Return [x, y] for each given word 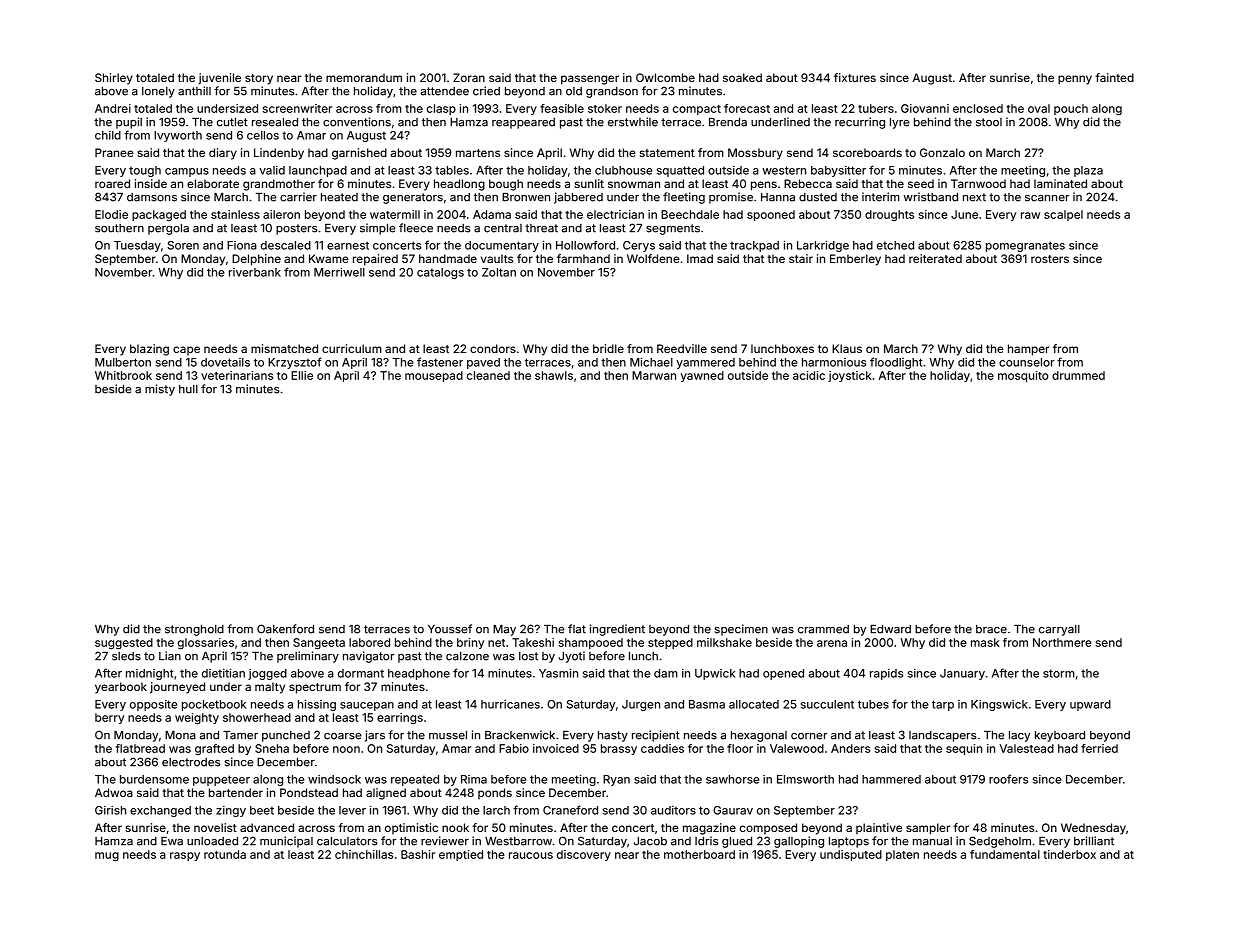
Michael [651, 362]
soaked [742, 77]
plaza [1088, 171]
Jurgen [641, 705]
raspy [185, 856]
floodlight [896, 363]
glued [737, 842]
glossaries [206, 643]
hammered [891, 779]
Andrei [113, 108]
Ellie [302, 375]
